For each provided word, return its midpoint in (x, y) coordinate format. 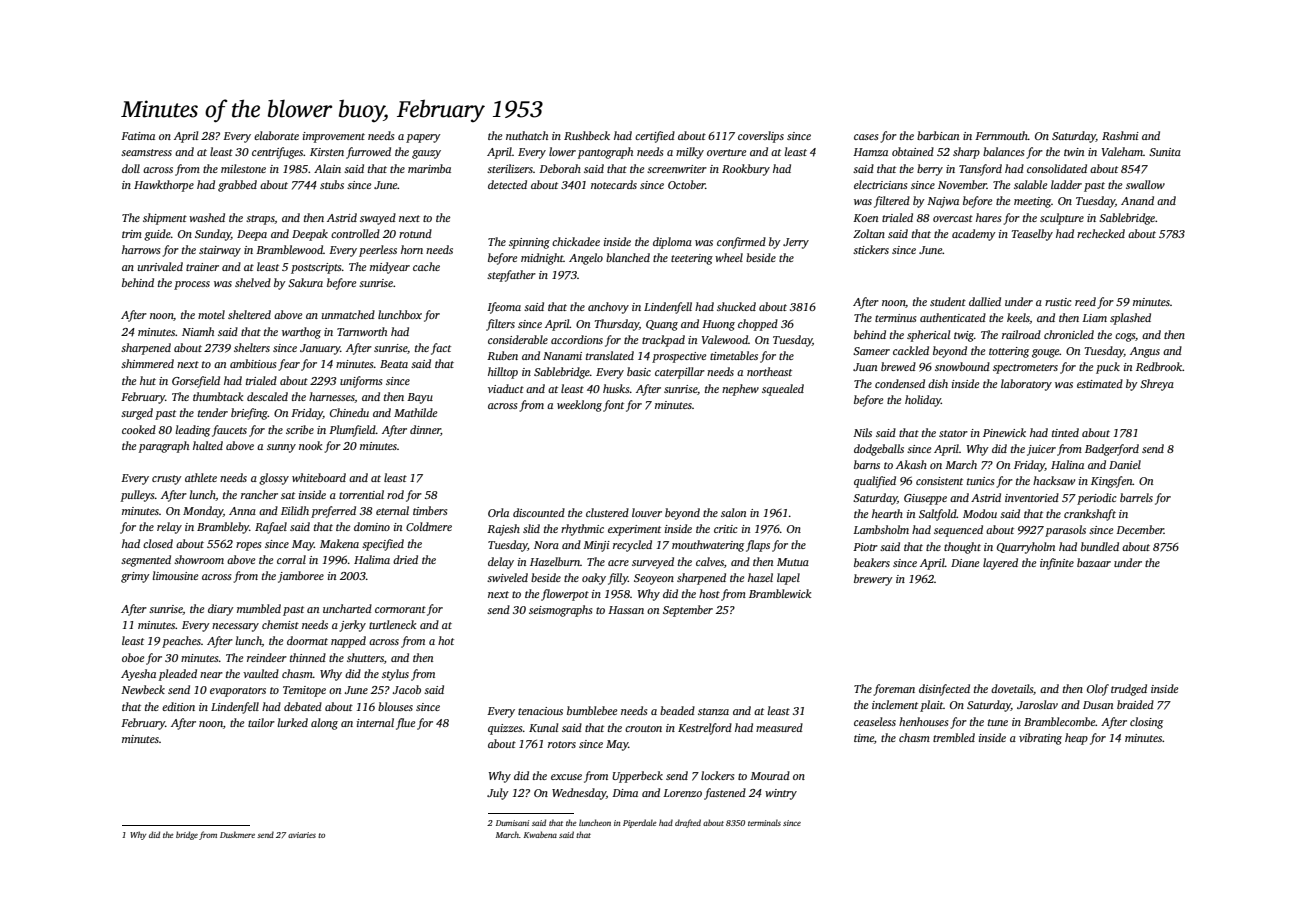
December (1140, 529)
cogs (1125, 337)
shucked (736, 306)
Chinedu (349, 412)
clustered (607, 512)
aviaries (302, 835)
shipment (165, 219)
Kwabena (540, 834)
